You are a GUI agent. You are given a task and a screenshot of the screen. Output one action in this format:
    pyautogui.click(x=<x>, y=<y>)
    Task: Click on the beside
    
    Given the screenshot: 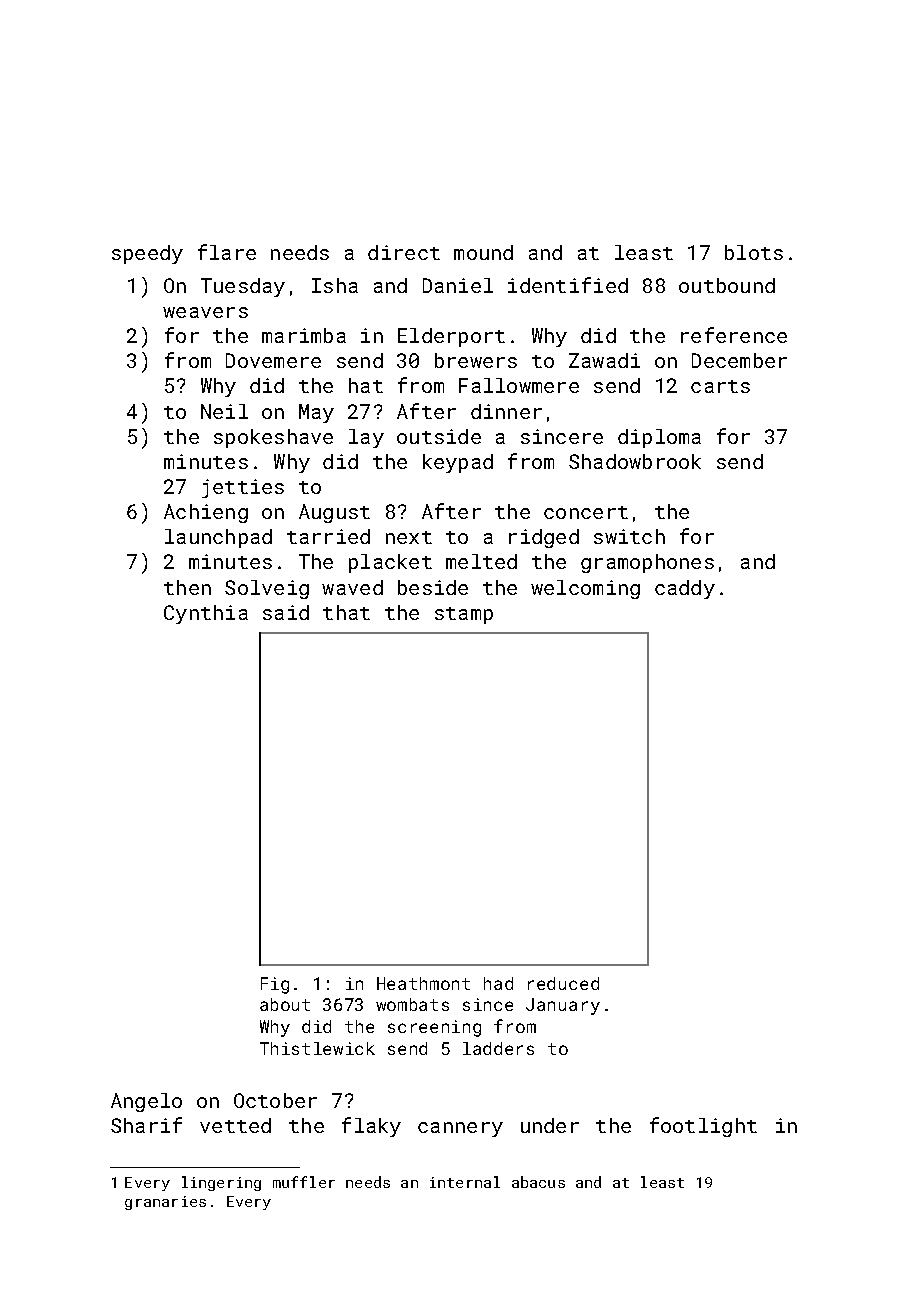 What is the action you would take?
    pyautogui.click(x=433, y=587)
